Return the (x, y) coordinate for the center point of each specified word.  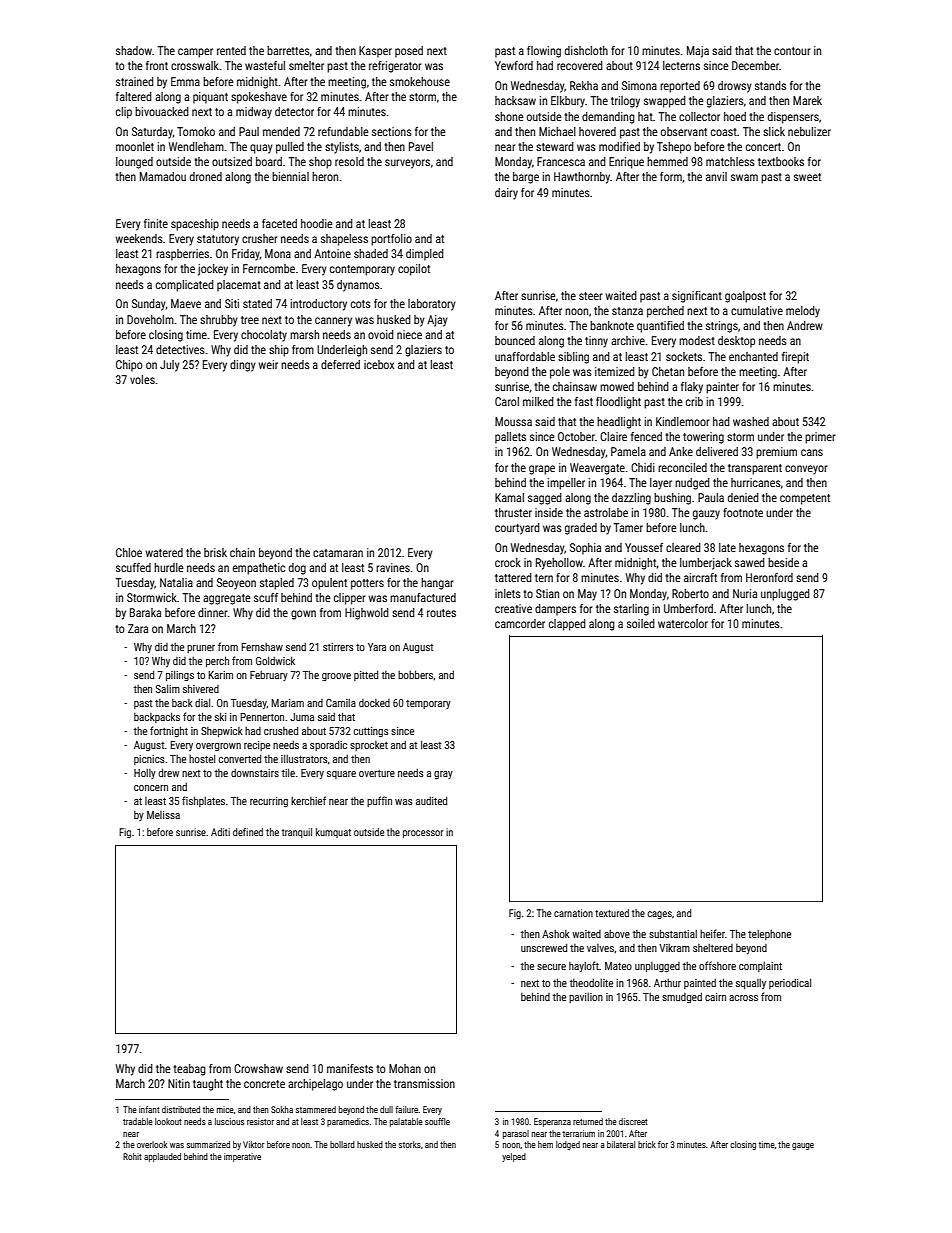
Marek (807, 100)
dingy (243, 366)
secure (551, 967)
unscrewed (544, 947)
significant (697, 297)
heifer (712, 933)
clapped (567, 625)
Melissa (163, 815)
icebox (379, 364)
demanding (608, 118)
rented (231, 50)
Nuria (745, 593)
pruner (201, 649)
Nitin (179, 1083)
